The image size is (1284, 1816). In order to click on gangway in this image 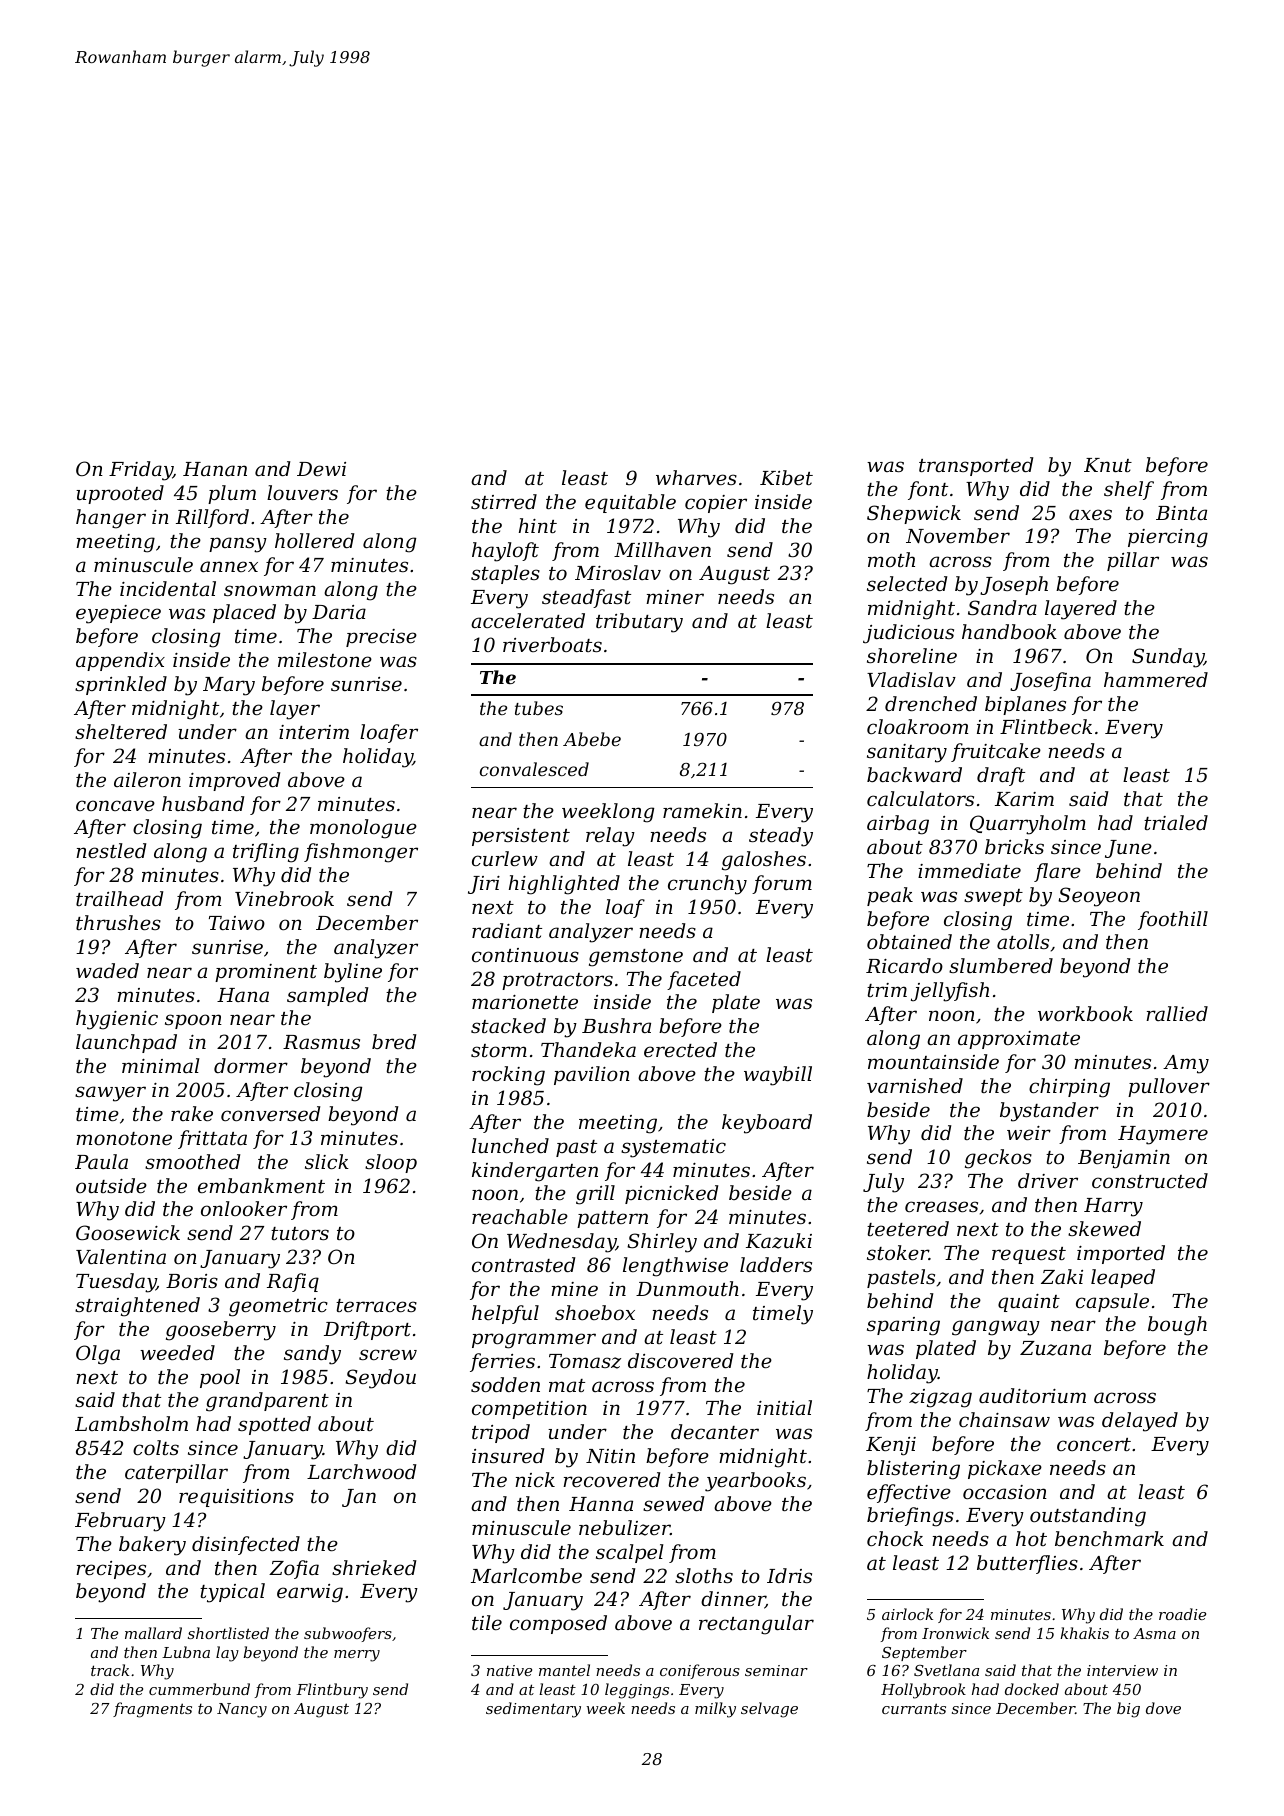, I will do `click(996, 1328)`.
